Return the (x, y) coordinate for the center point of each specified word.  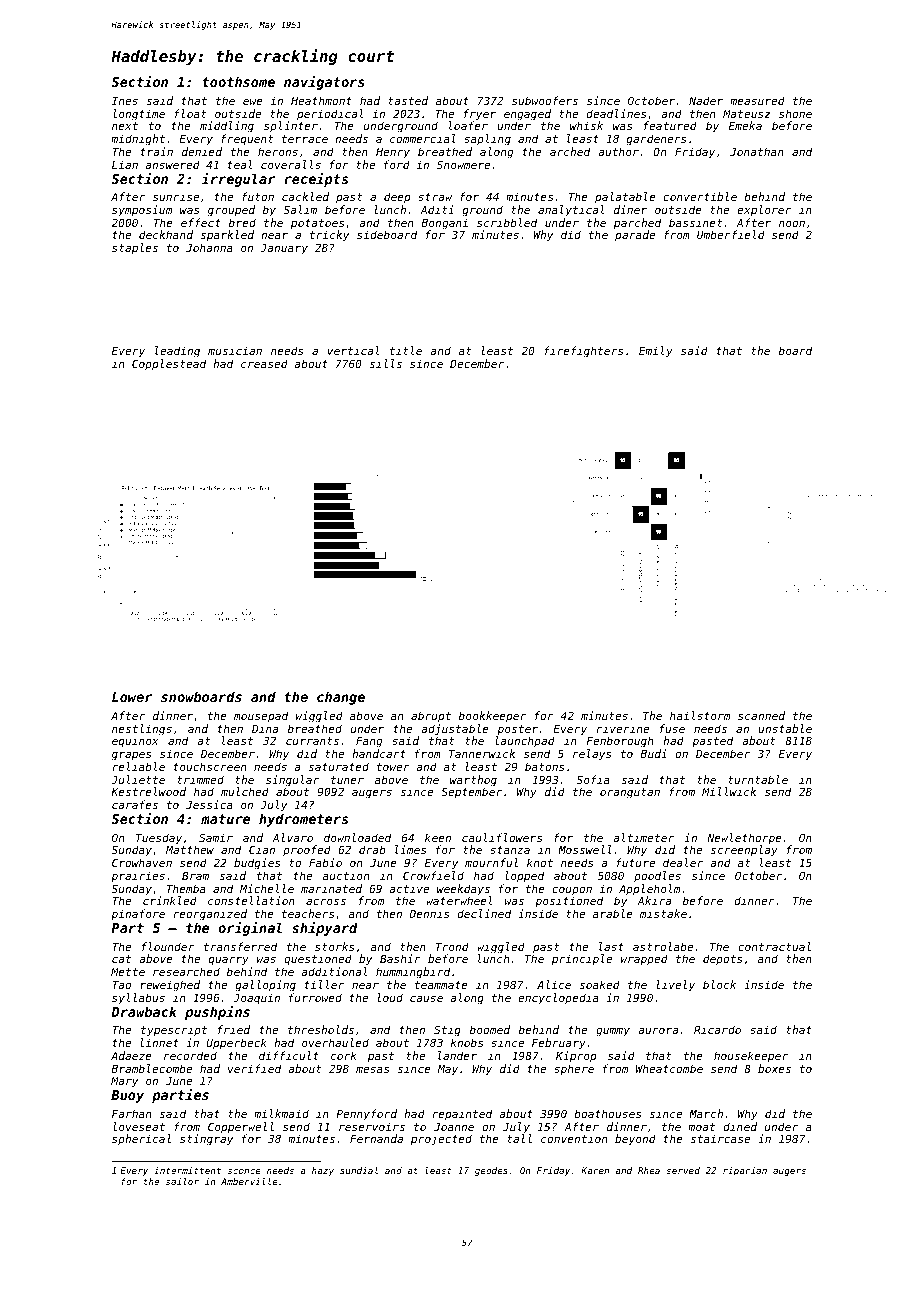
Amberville (249, 1181)
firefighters (584, 352)
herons (278, 151)
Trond (452, 946)
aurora (658, 1030)
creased (264, 363)
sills (386, 363)
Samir (216, 837)
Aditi (437, 209)
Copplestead (169, 365)
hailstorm (700, 715)
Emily (656, 352)
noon (792, 224)
